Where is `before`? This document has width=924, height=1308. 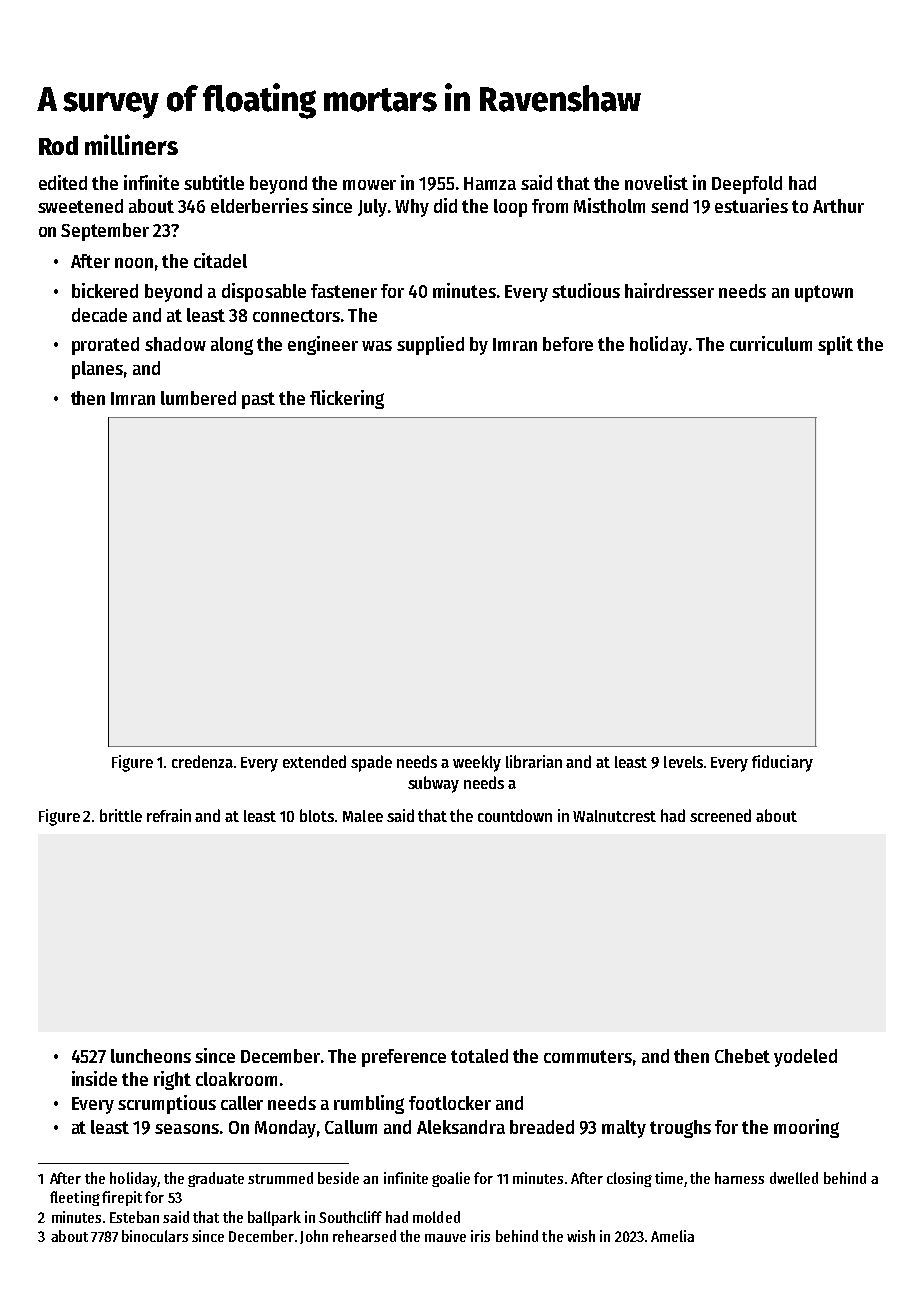
before is located at coordinates (568, 344).
